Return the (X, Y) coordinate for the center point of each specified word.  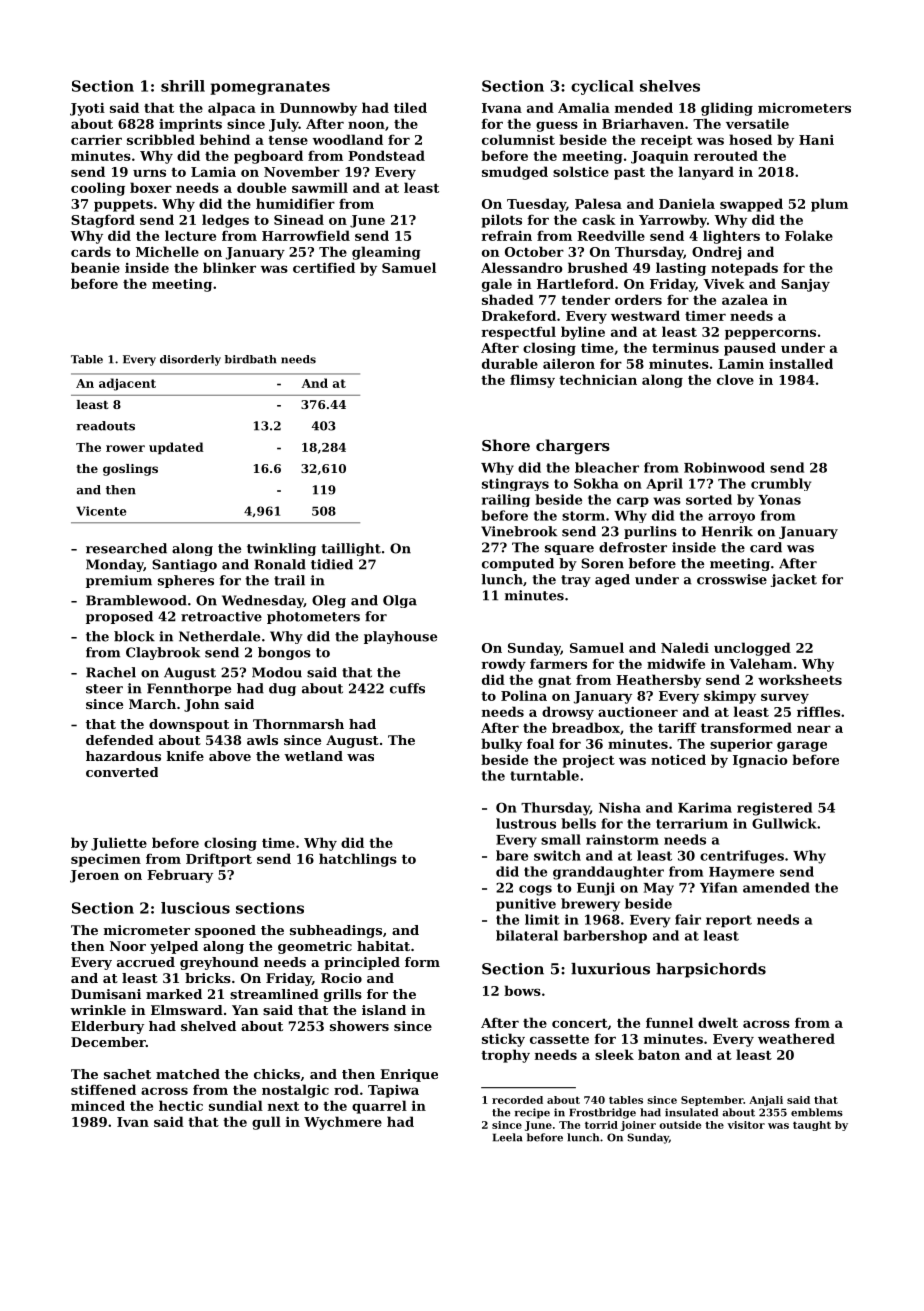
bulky (501, 745)
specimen (106, 860)
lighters (731, 237)
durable (510, 363)
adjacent (127, 384)
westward (645, 315)
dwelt (718, 1022)
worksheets (800, 679)
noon (366, 125)
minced (98, 1105)
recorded (517, 1100)
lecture (190, 235)
